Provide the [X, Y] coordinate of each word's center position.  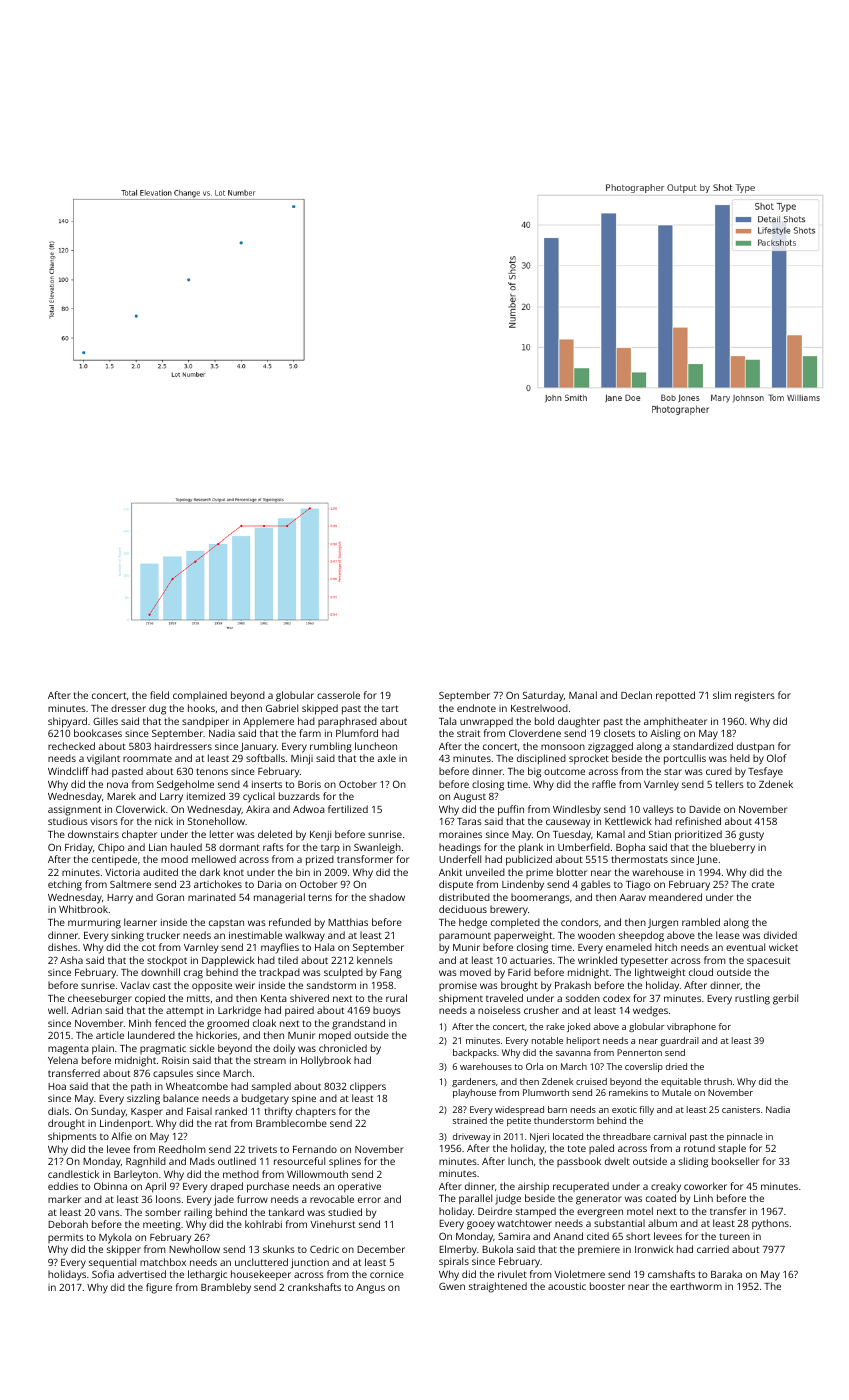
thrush [718, 1081]
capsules [173, 1074]
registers [755, 696]
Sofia [103, 1274]
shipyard [67, 722]
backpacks [475, 1053]
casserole [338, 695]
